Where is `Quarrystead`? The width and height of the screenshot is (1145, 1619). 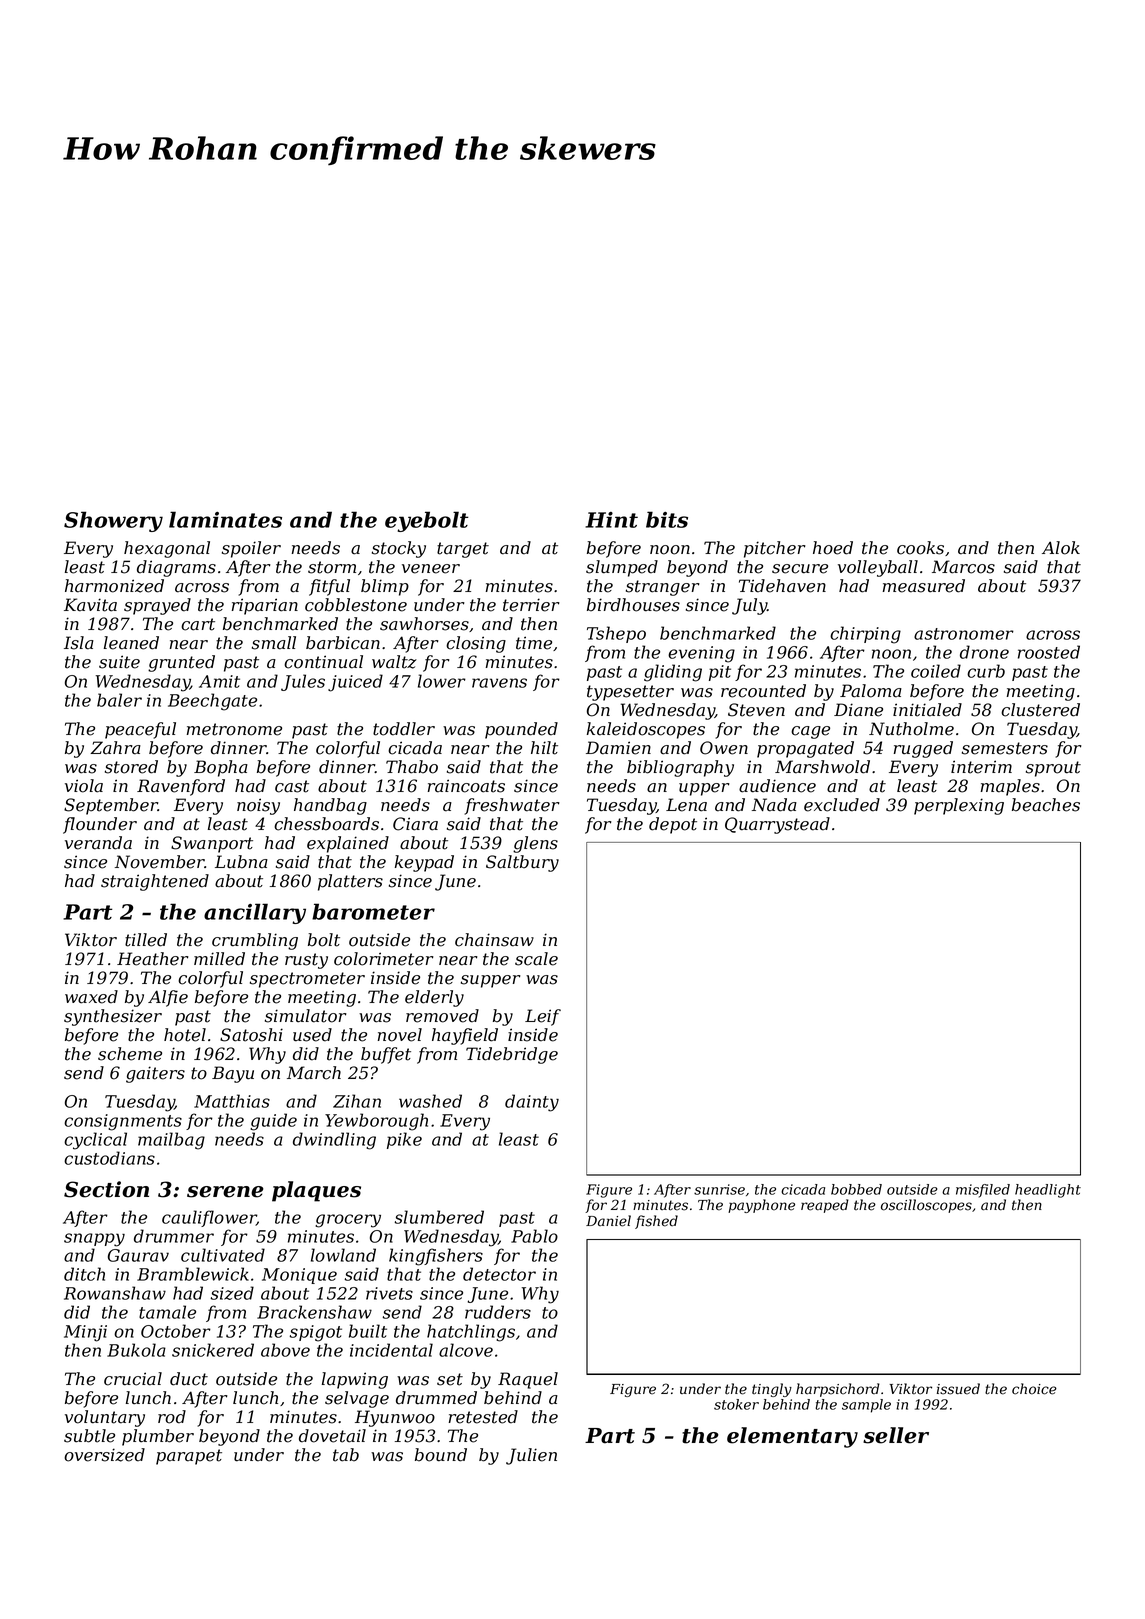 Quarrystead is located at coordinates (777, 825).
